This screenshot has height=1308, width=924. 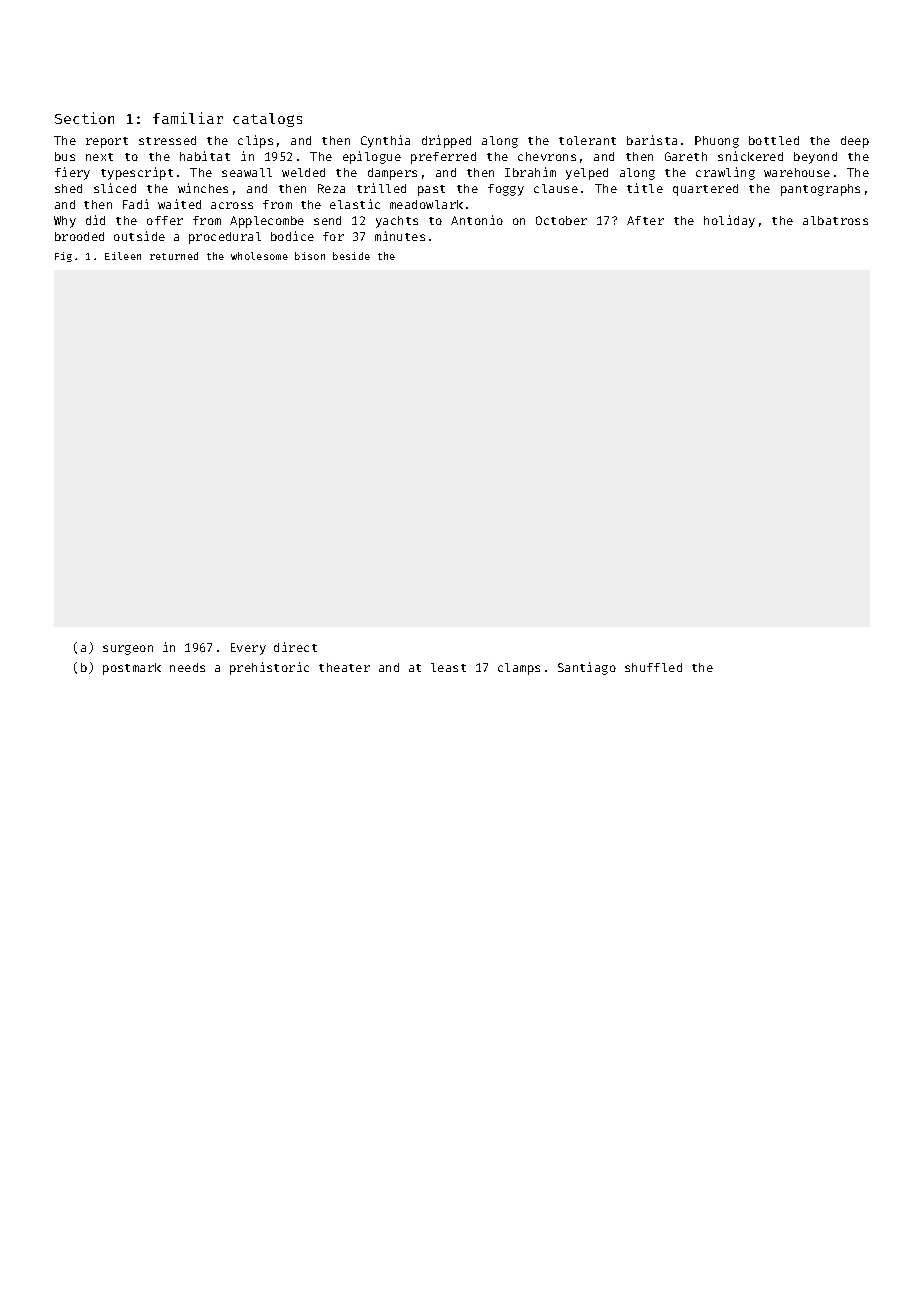 I want to click on Every, so click(x=248, y=649).
